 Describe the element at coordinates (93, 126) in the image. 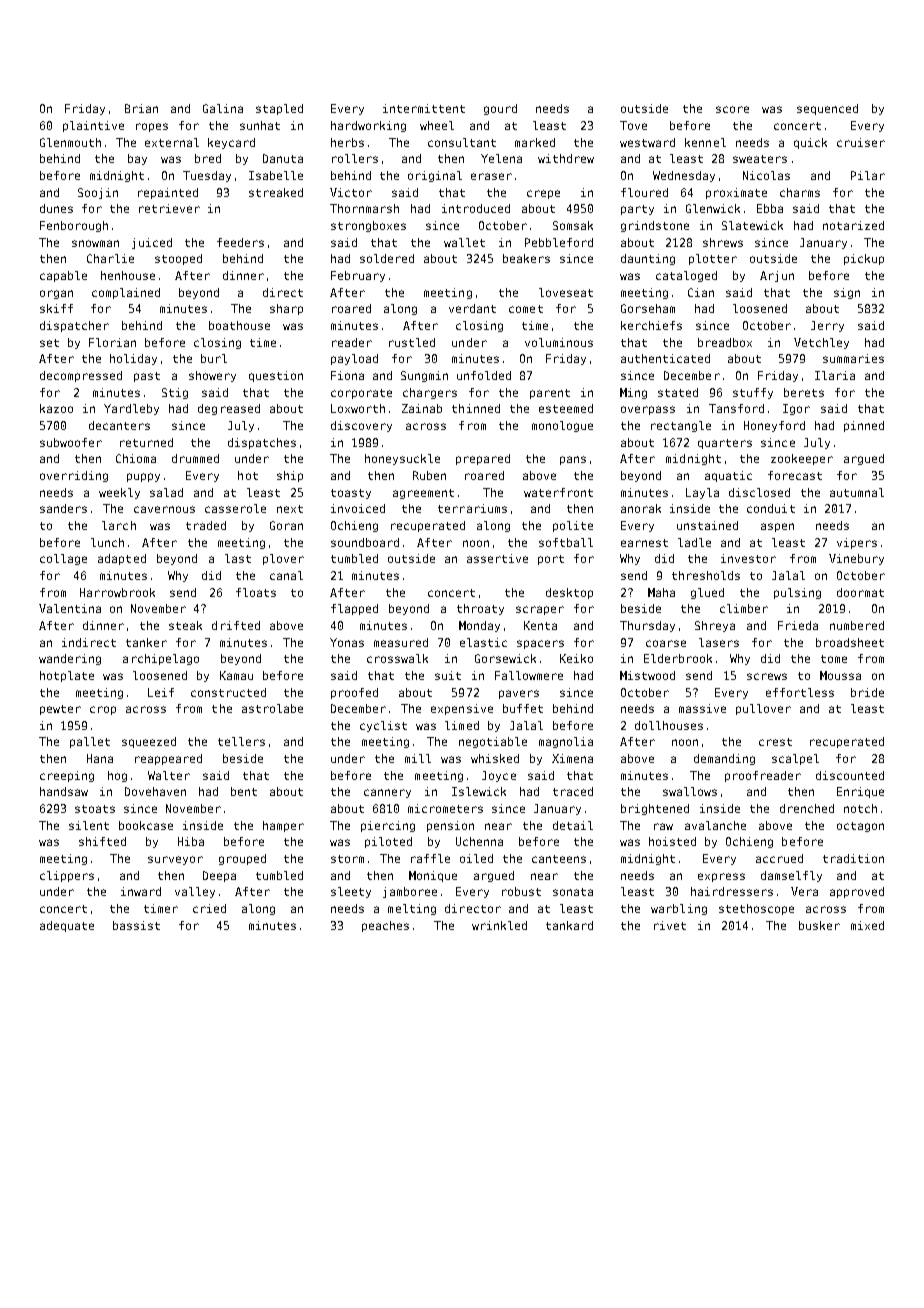

I see `plaintive` at that location.
